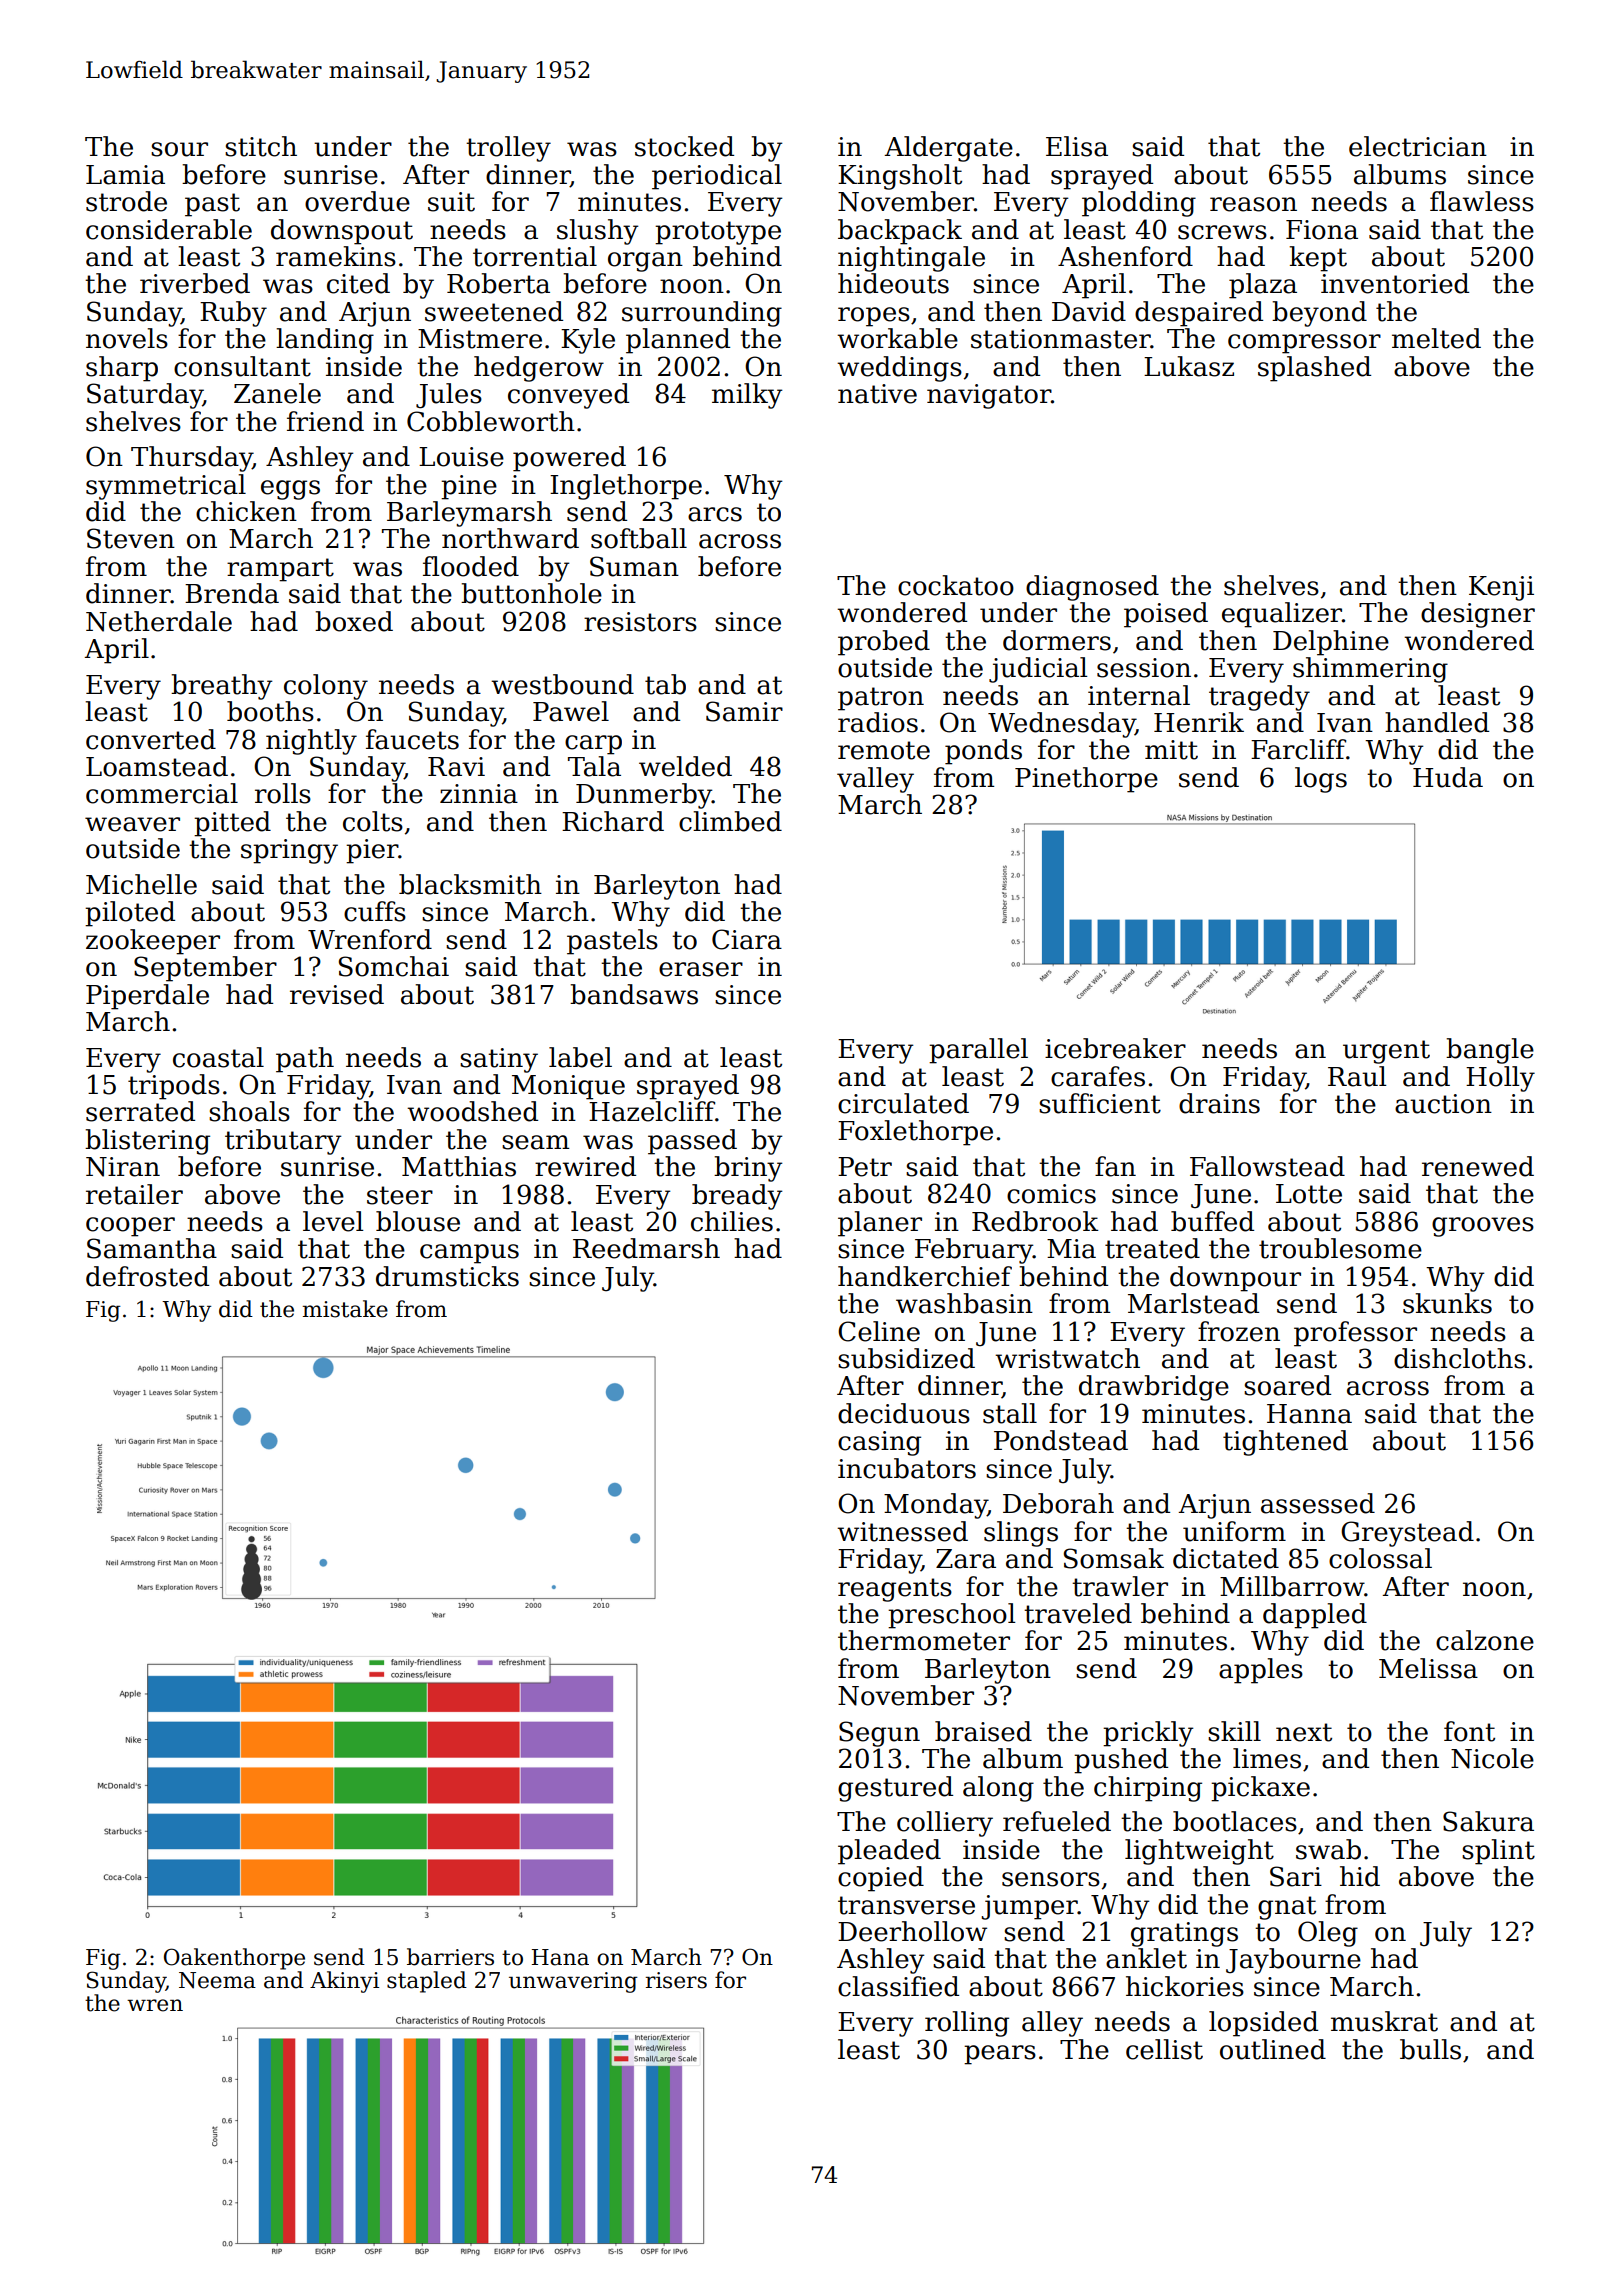  What do you see at coordinates (895, 1590) in the page?
I see `reagents` at bounding box center [895, 1590].
